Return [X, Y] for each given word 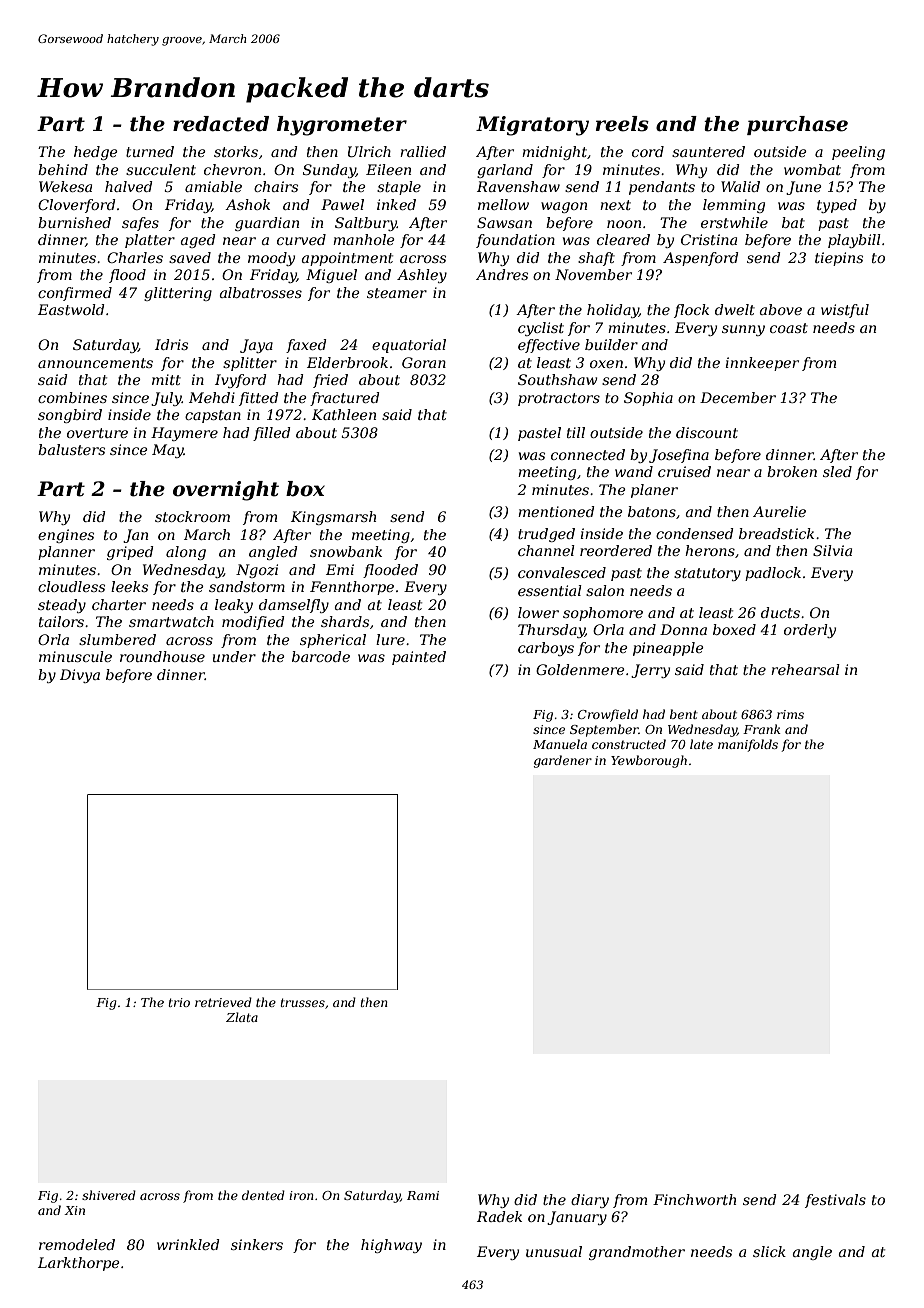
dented [263, 1195]
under [234, 656]
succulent [161, 169]
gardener [563, 761]
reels [622, 124]
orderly [810, 631]
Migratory [532, 126]
